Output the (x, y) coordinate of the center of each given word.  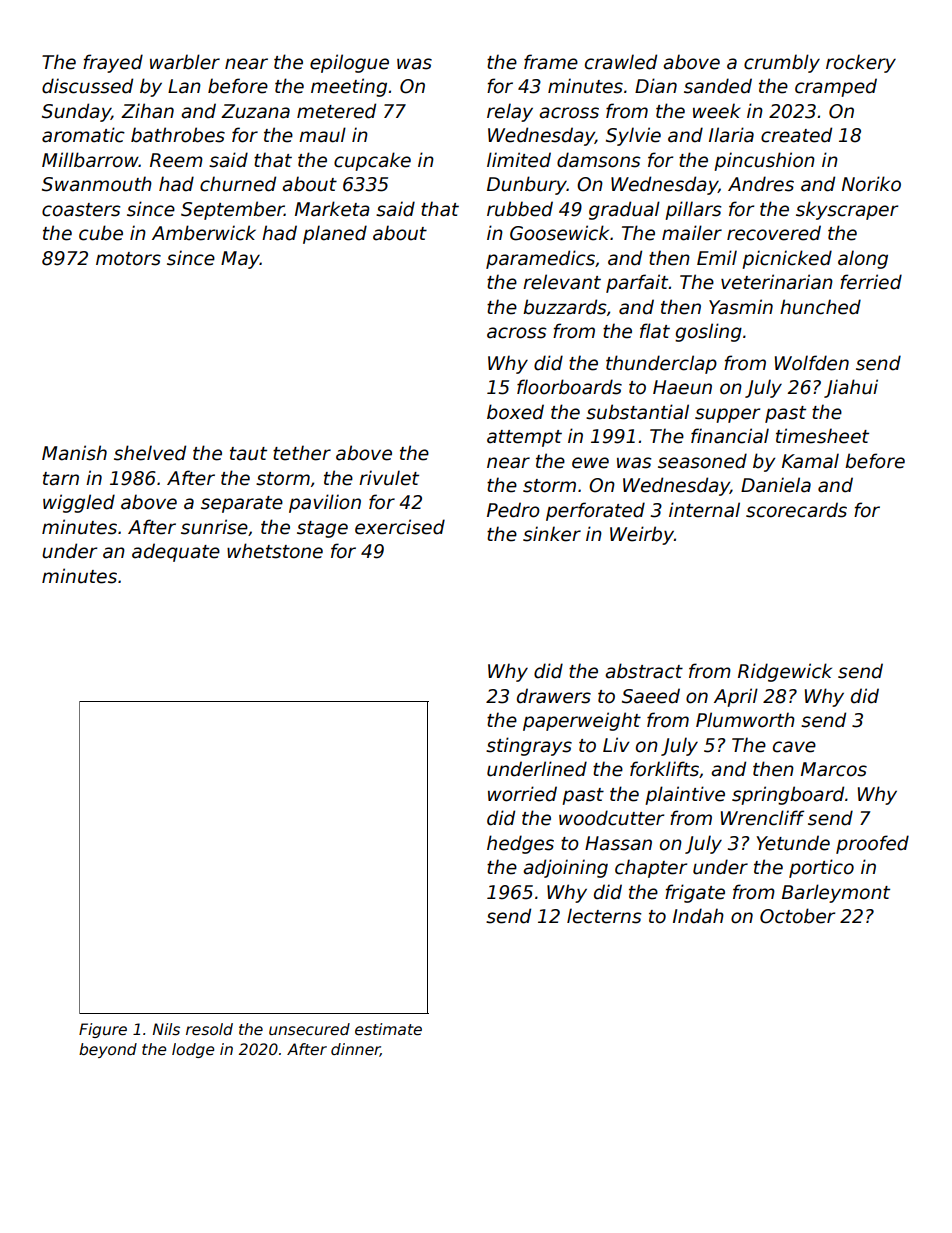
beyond (108, 1050)
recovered (774, 233)
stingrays (529, 746)
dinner (355, 1050)
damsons (599, 160)
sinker (552, 534)
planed (335, 234)
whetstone (275, 551)
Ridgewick (785, 672)
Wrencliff (762, 818)
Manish (74, 453)
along (863, 259)
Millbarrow (90, 160)
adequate (176, 552)
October (797, 916)
